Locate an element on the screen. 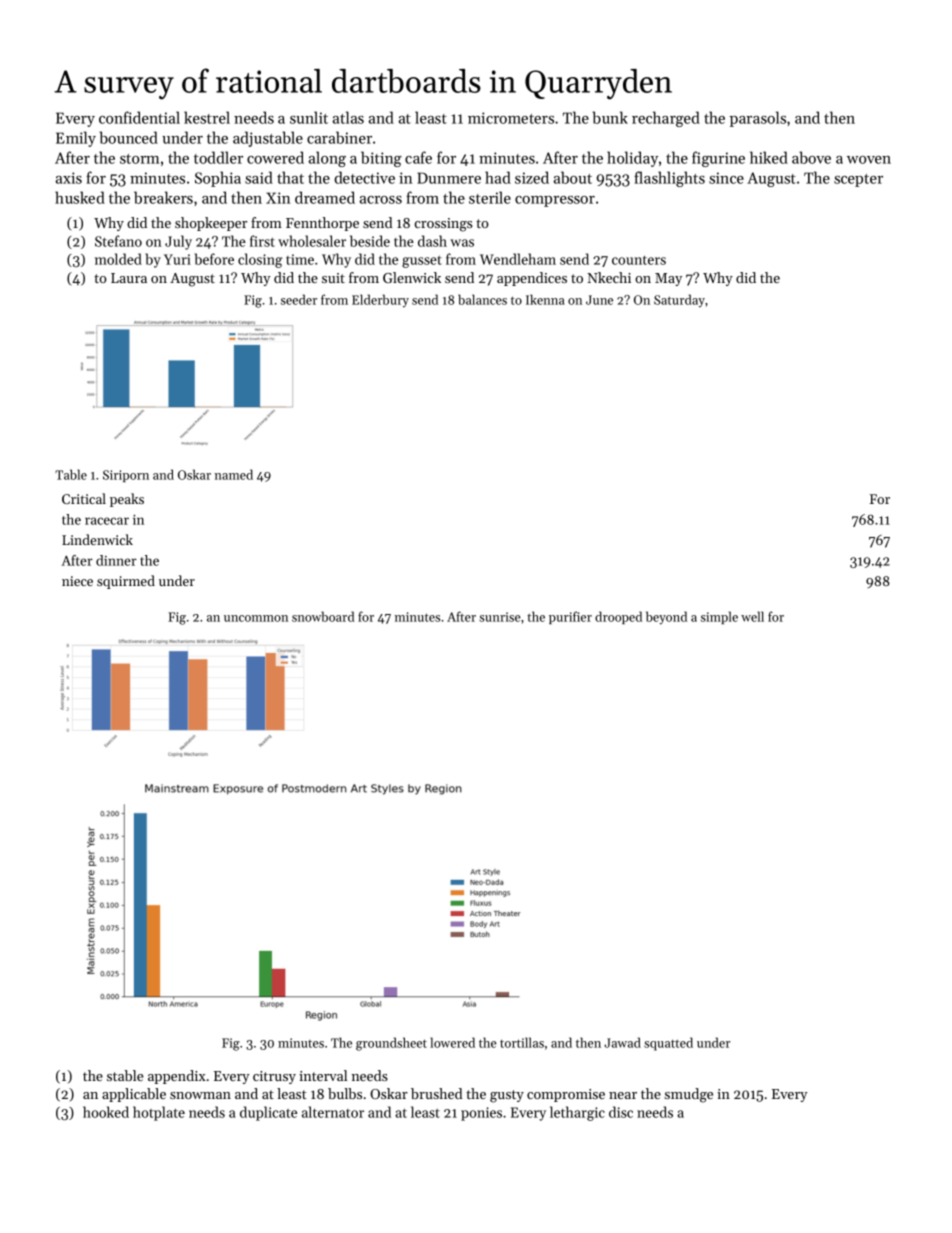 Image resolution: width=952 pixels, height=1233 pixels. well is located at coordinates (752, 616).
